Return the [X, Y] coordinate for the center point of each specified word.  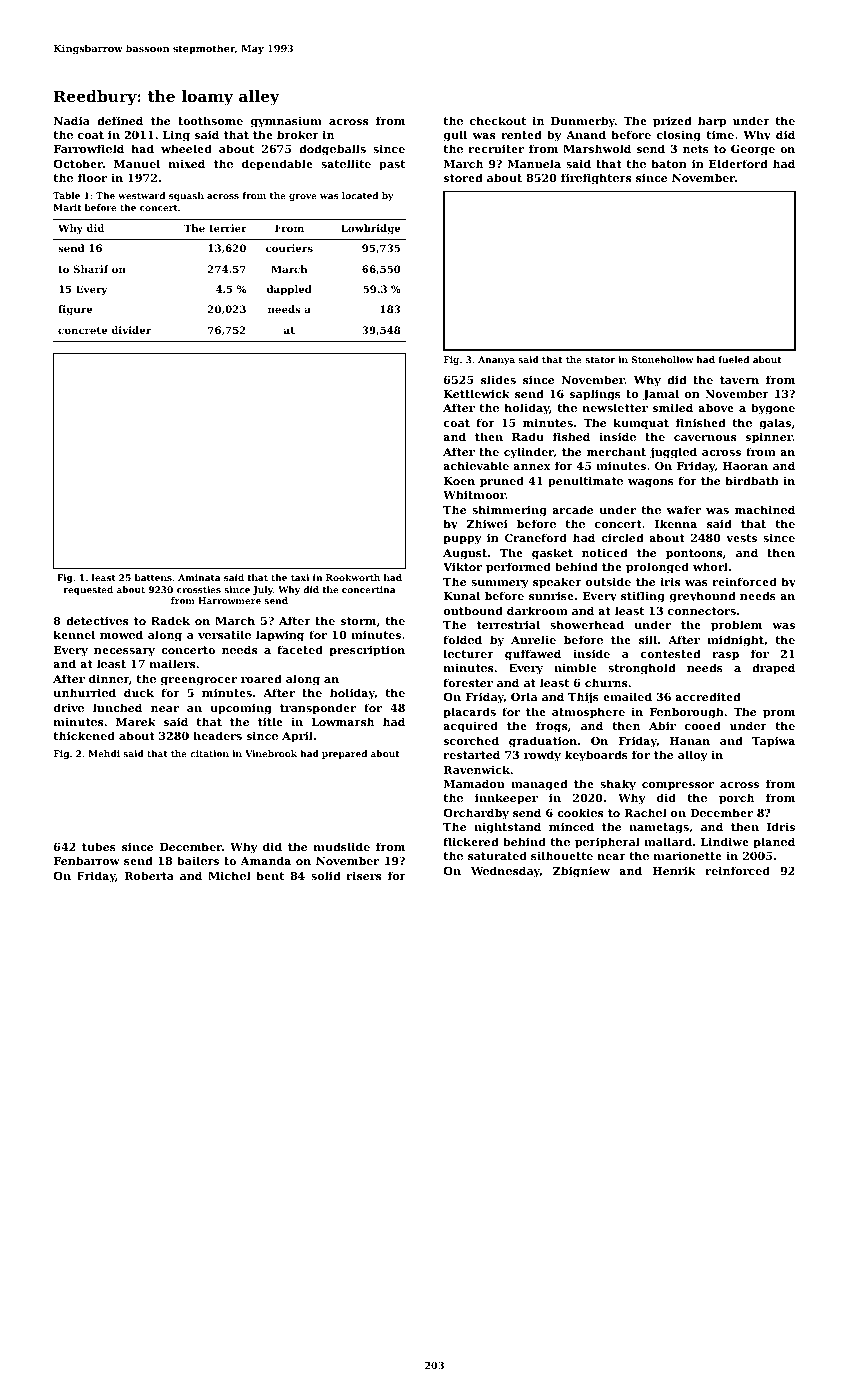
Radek [170, 620]
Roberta [149, 875]
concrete [82, 330]
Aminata [199, 577]
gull [455, 136]
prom [779, 714]
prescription [367, 651]
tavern [739, 380]
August [465, 554]
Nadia [72, 120]
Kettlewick [477, 393]
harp [712, 122]
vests [741, 538]
